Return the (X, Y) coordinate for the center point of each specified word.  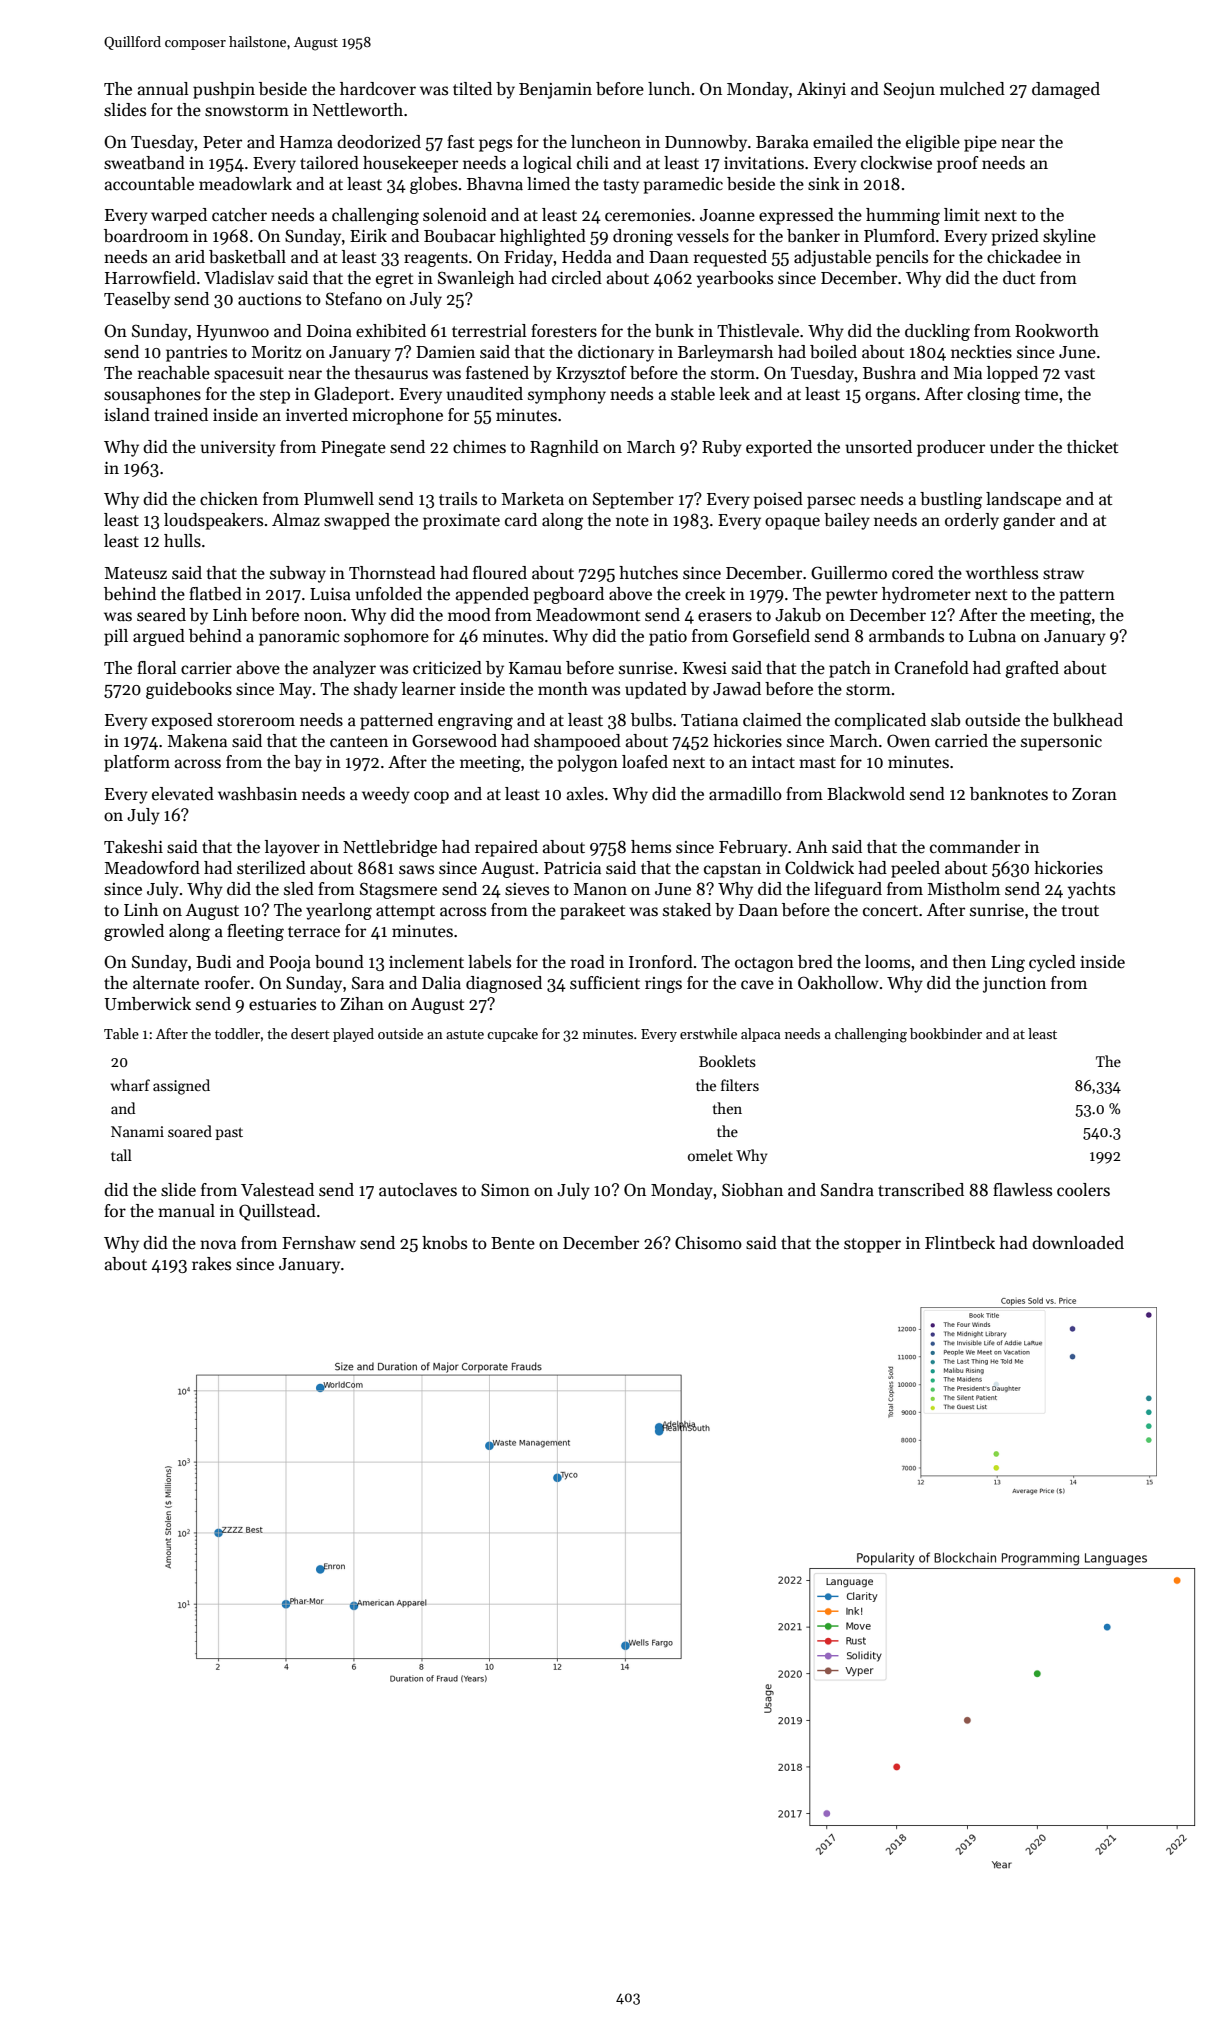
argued (159, 637)
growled (134, 932)
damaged (1066, 90)
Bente (513, 1243)
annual (163, 89)
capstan (732, 870)
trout (1080, 910)
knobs (444, 1243)
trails (458, 498)
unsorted (878, 447)
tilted (472, 89)
